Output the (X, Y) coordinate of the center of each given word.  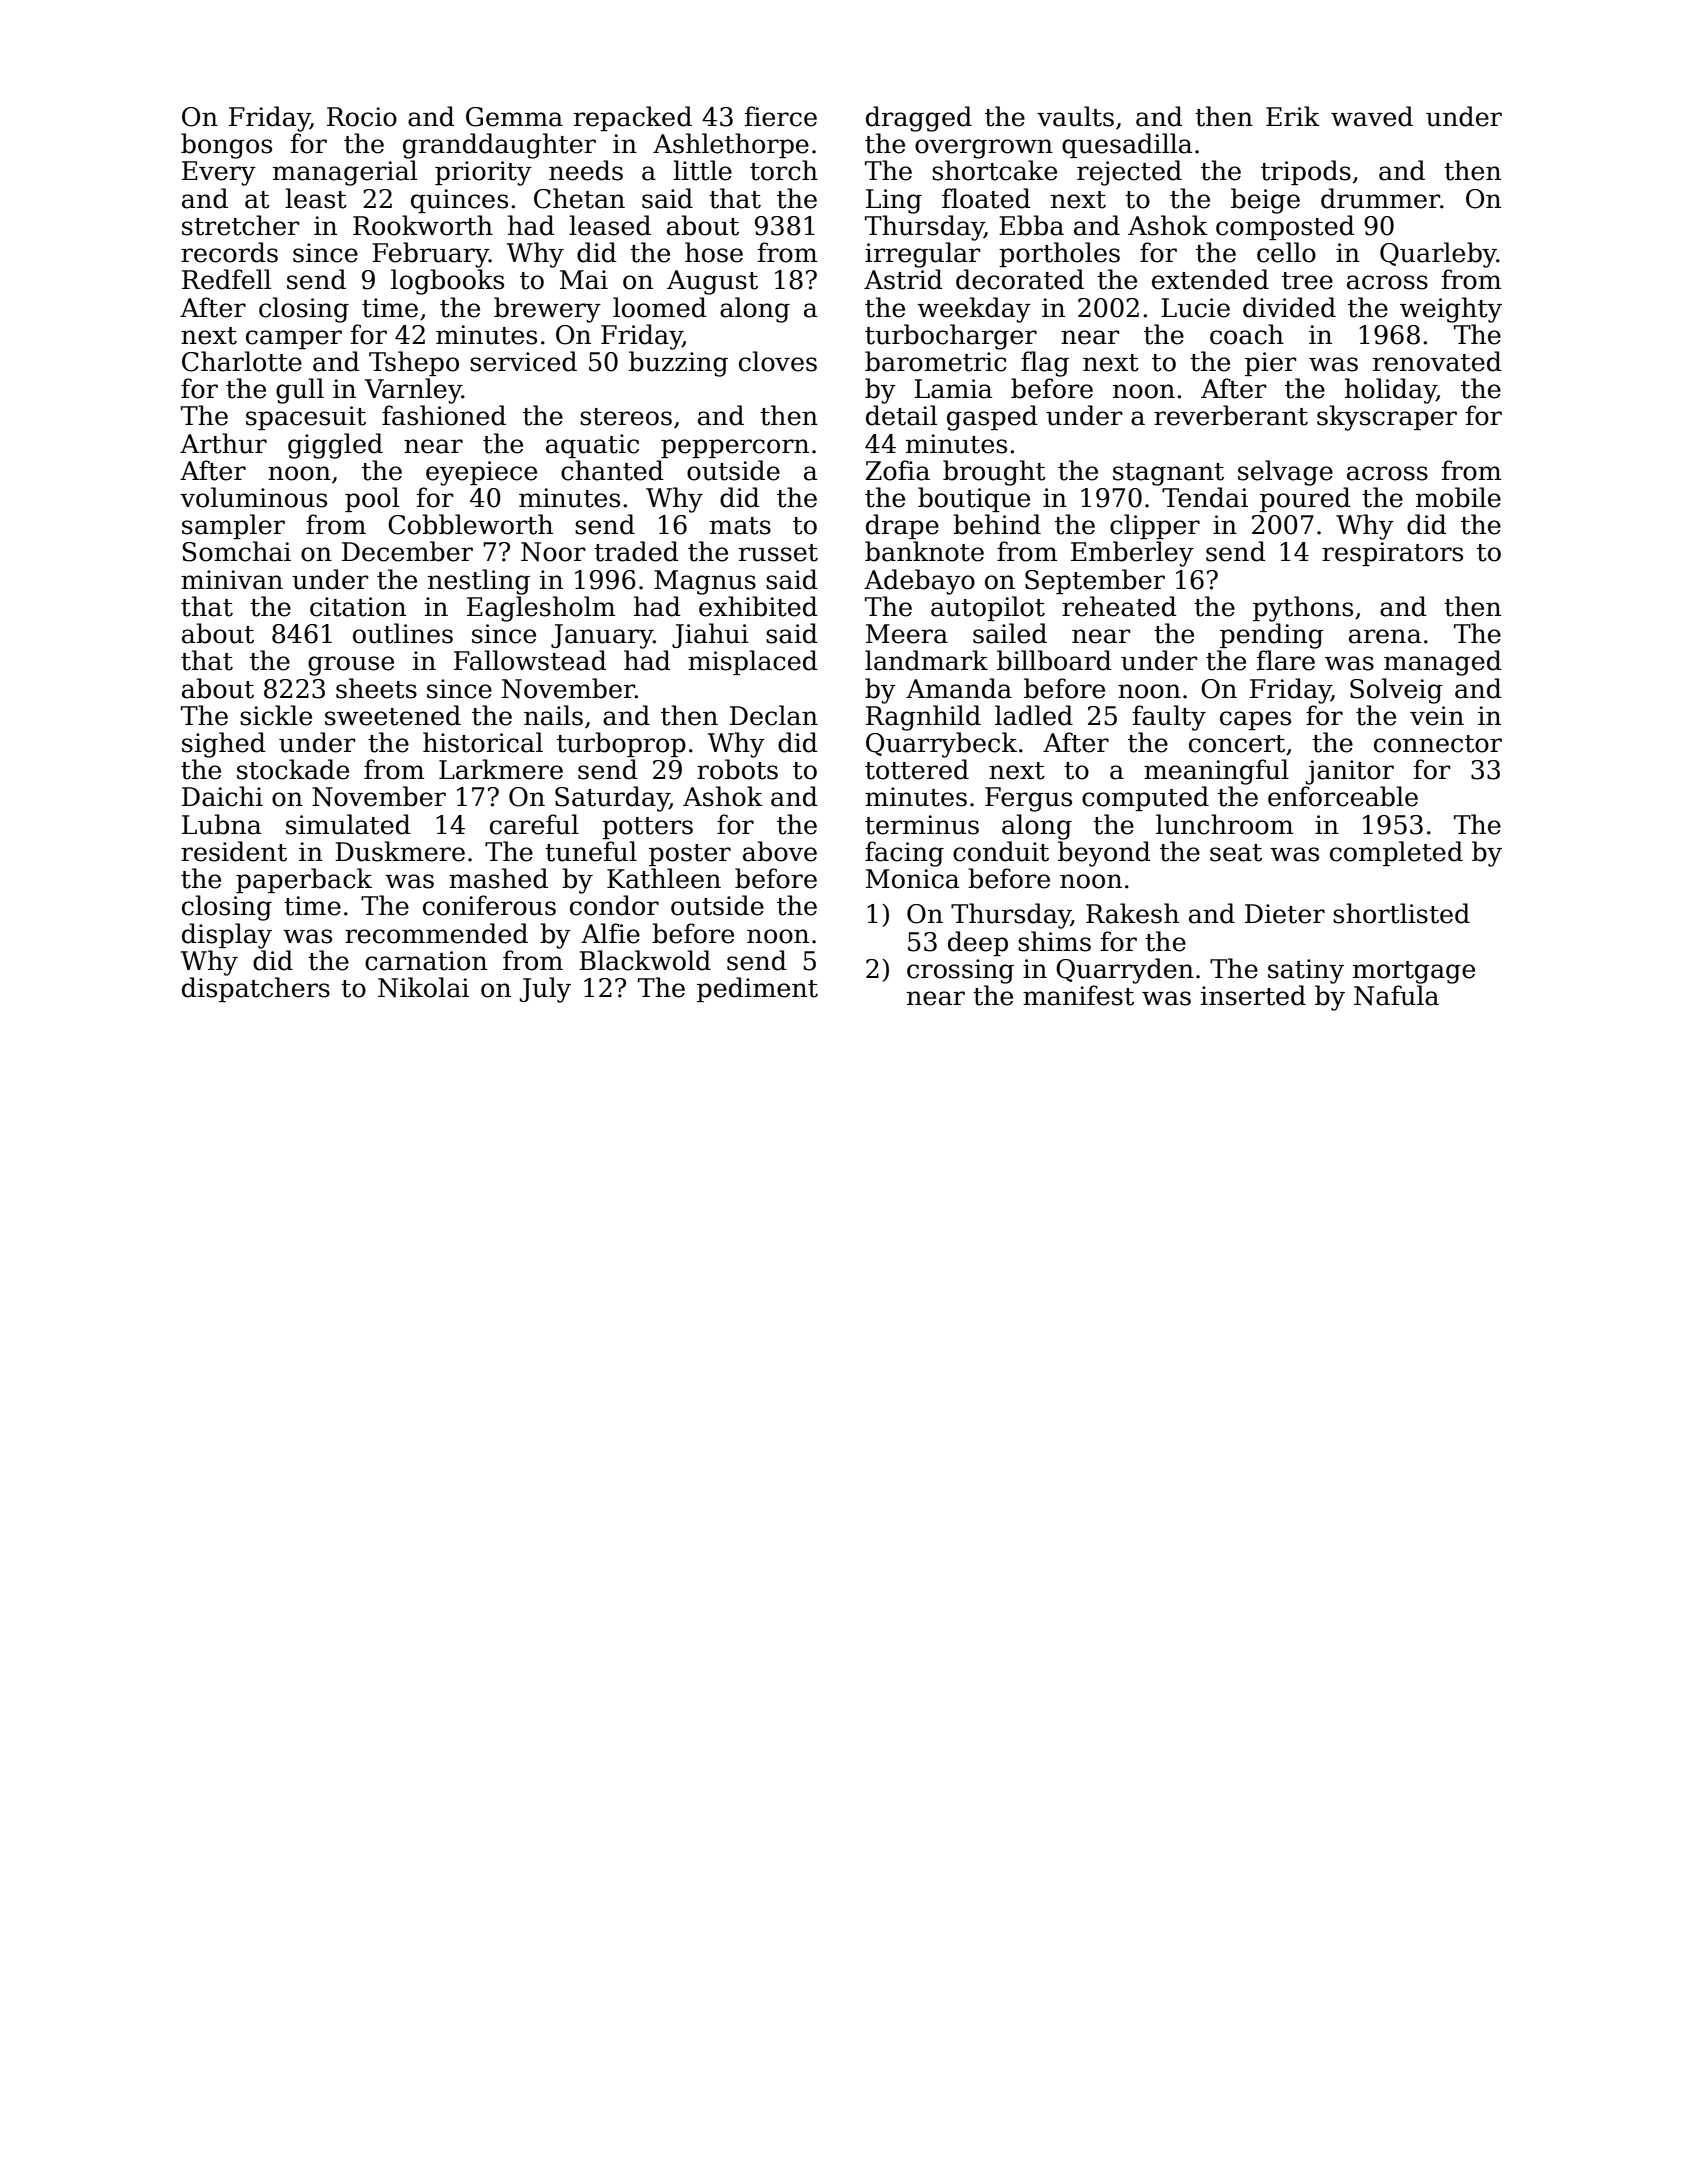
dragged (919, 119)
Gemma (514, 117)
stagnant (1168, 474)
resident (234, 851)
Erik (1293, 116)
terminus (922, 825)
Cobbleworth (470, 524)
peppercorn (735, 448)
